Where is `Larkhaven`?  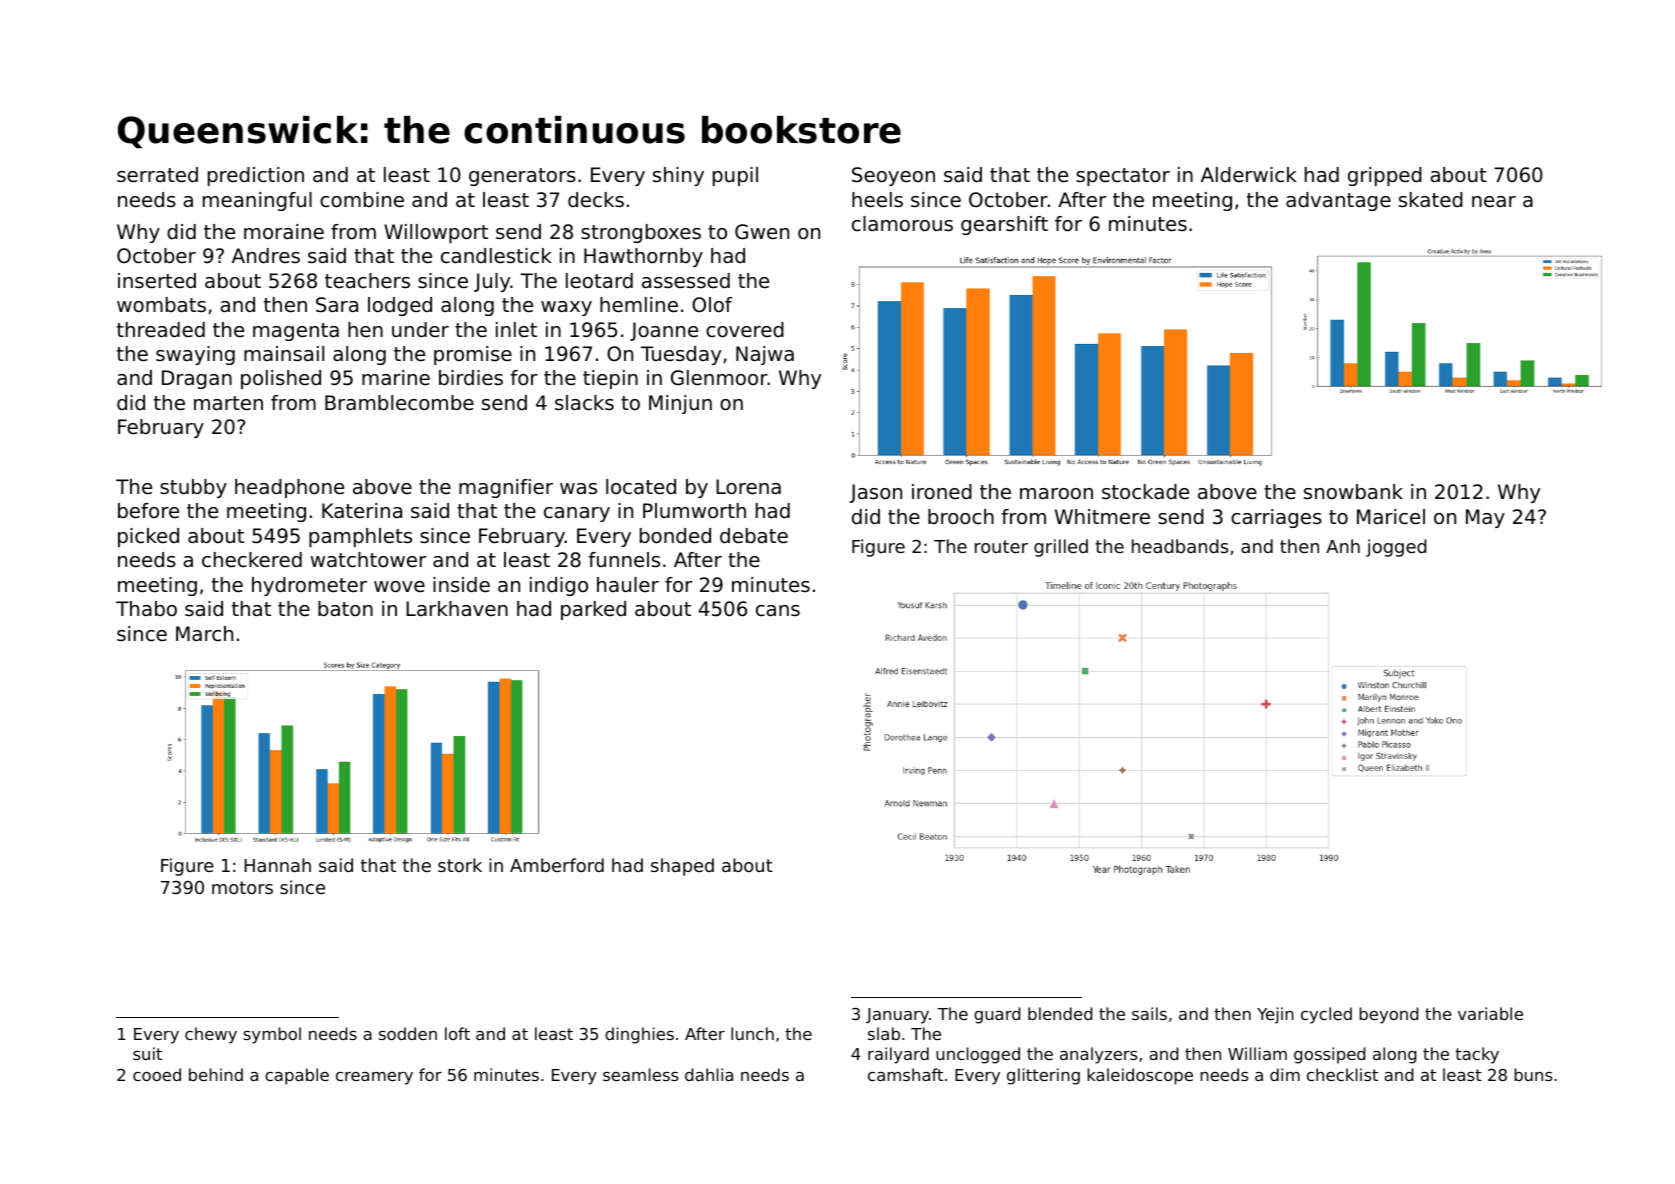
Larkhaven is located at coordinates (457, 609).
